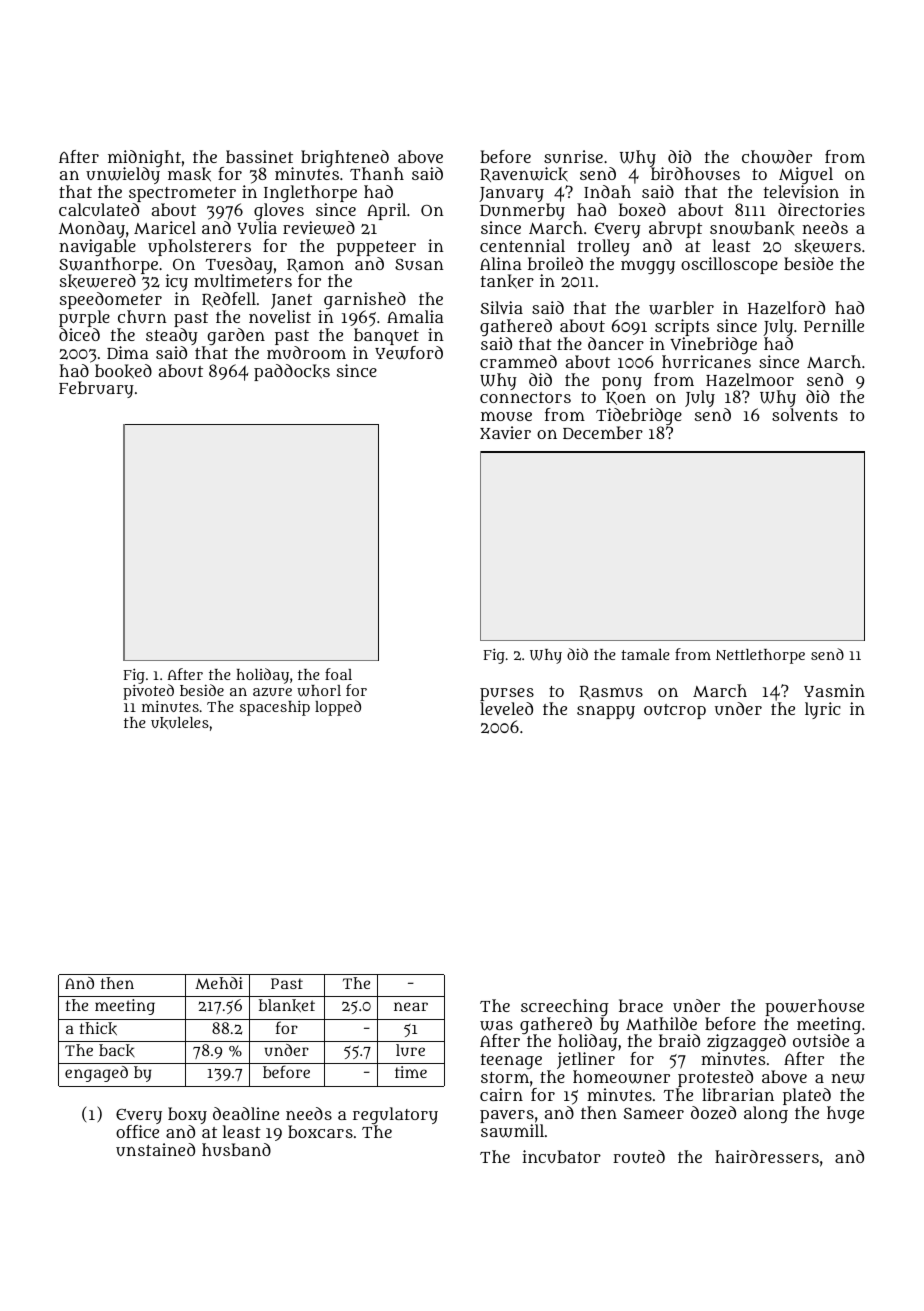 The height and width of the screenshot is (1311, 924). Describe the element at coordinates (505, 432) in the screenshot. I see `Xavier` at that location.
